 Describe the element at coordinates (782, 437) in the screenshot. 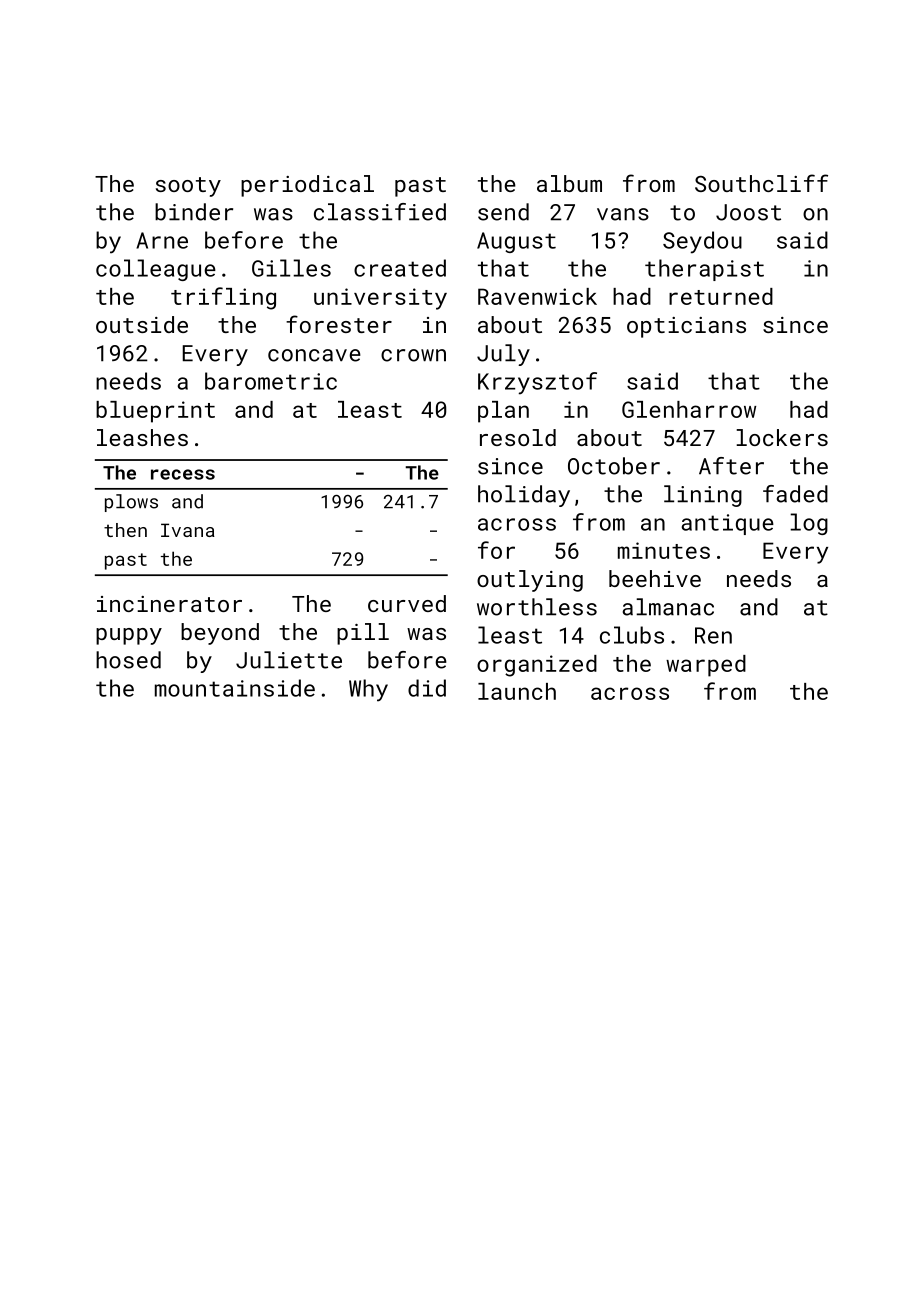

I see `lockers` at that location.
